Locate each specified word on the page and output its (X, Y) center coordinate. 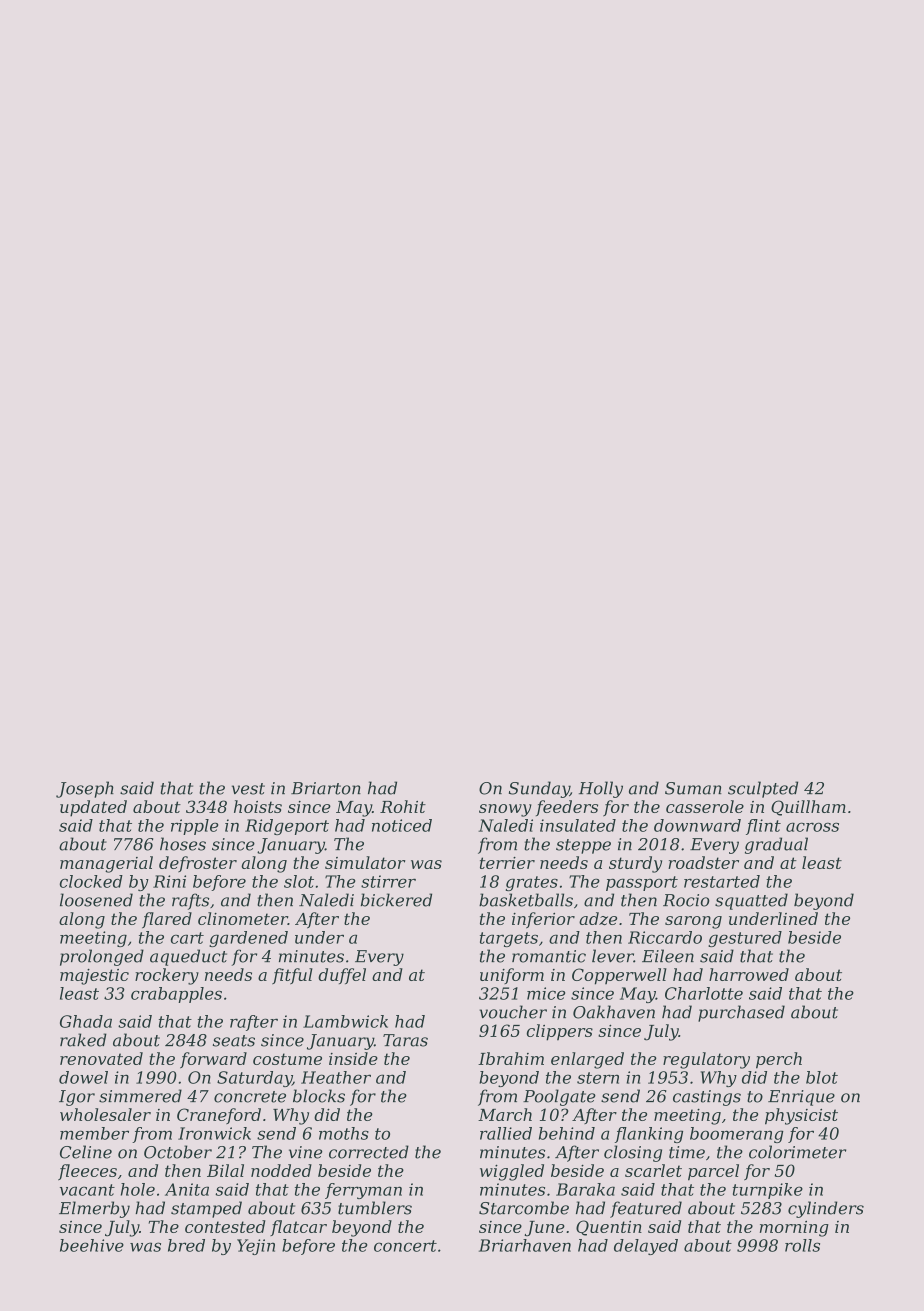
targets (509, 939)
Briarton (326, 788)
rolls (802, 1245)
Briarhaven (525, 1245)
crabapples (176, 995)
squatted (751, 901)
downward (697, 825)
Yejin (256, 1247)
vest (248, 789)
